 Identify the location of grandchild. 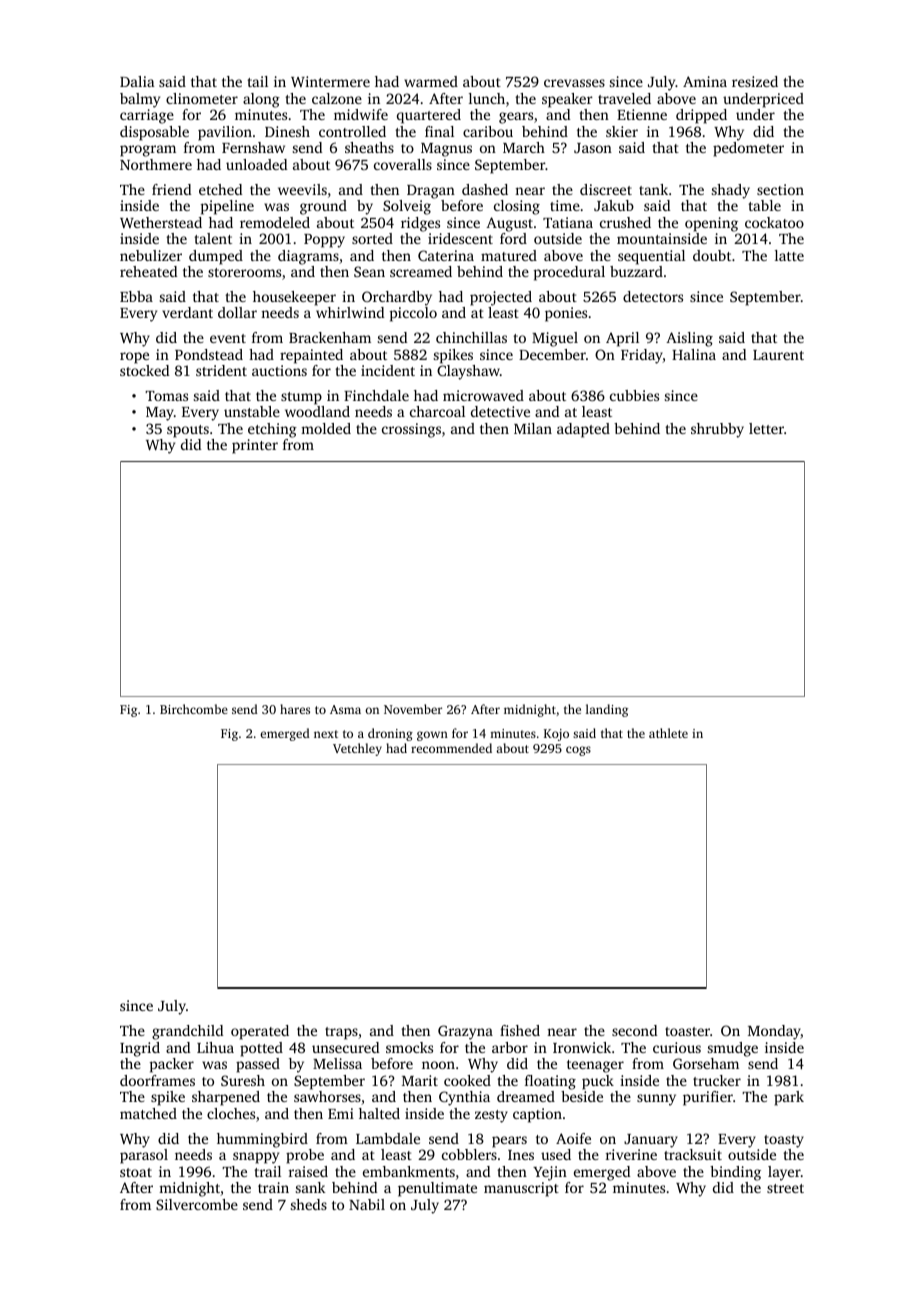
(187, 1032).
